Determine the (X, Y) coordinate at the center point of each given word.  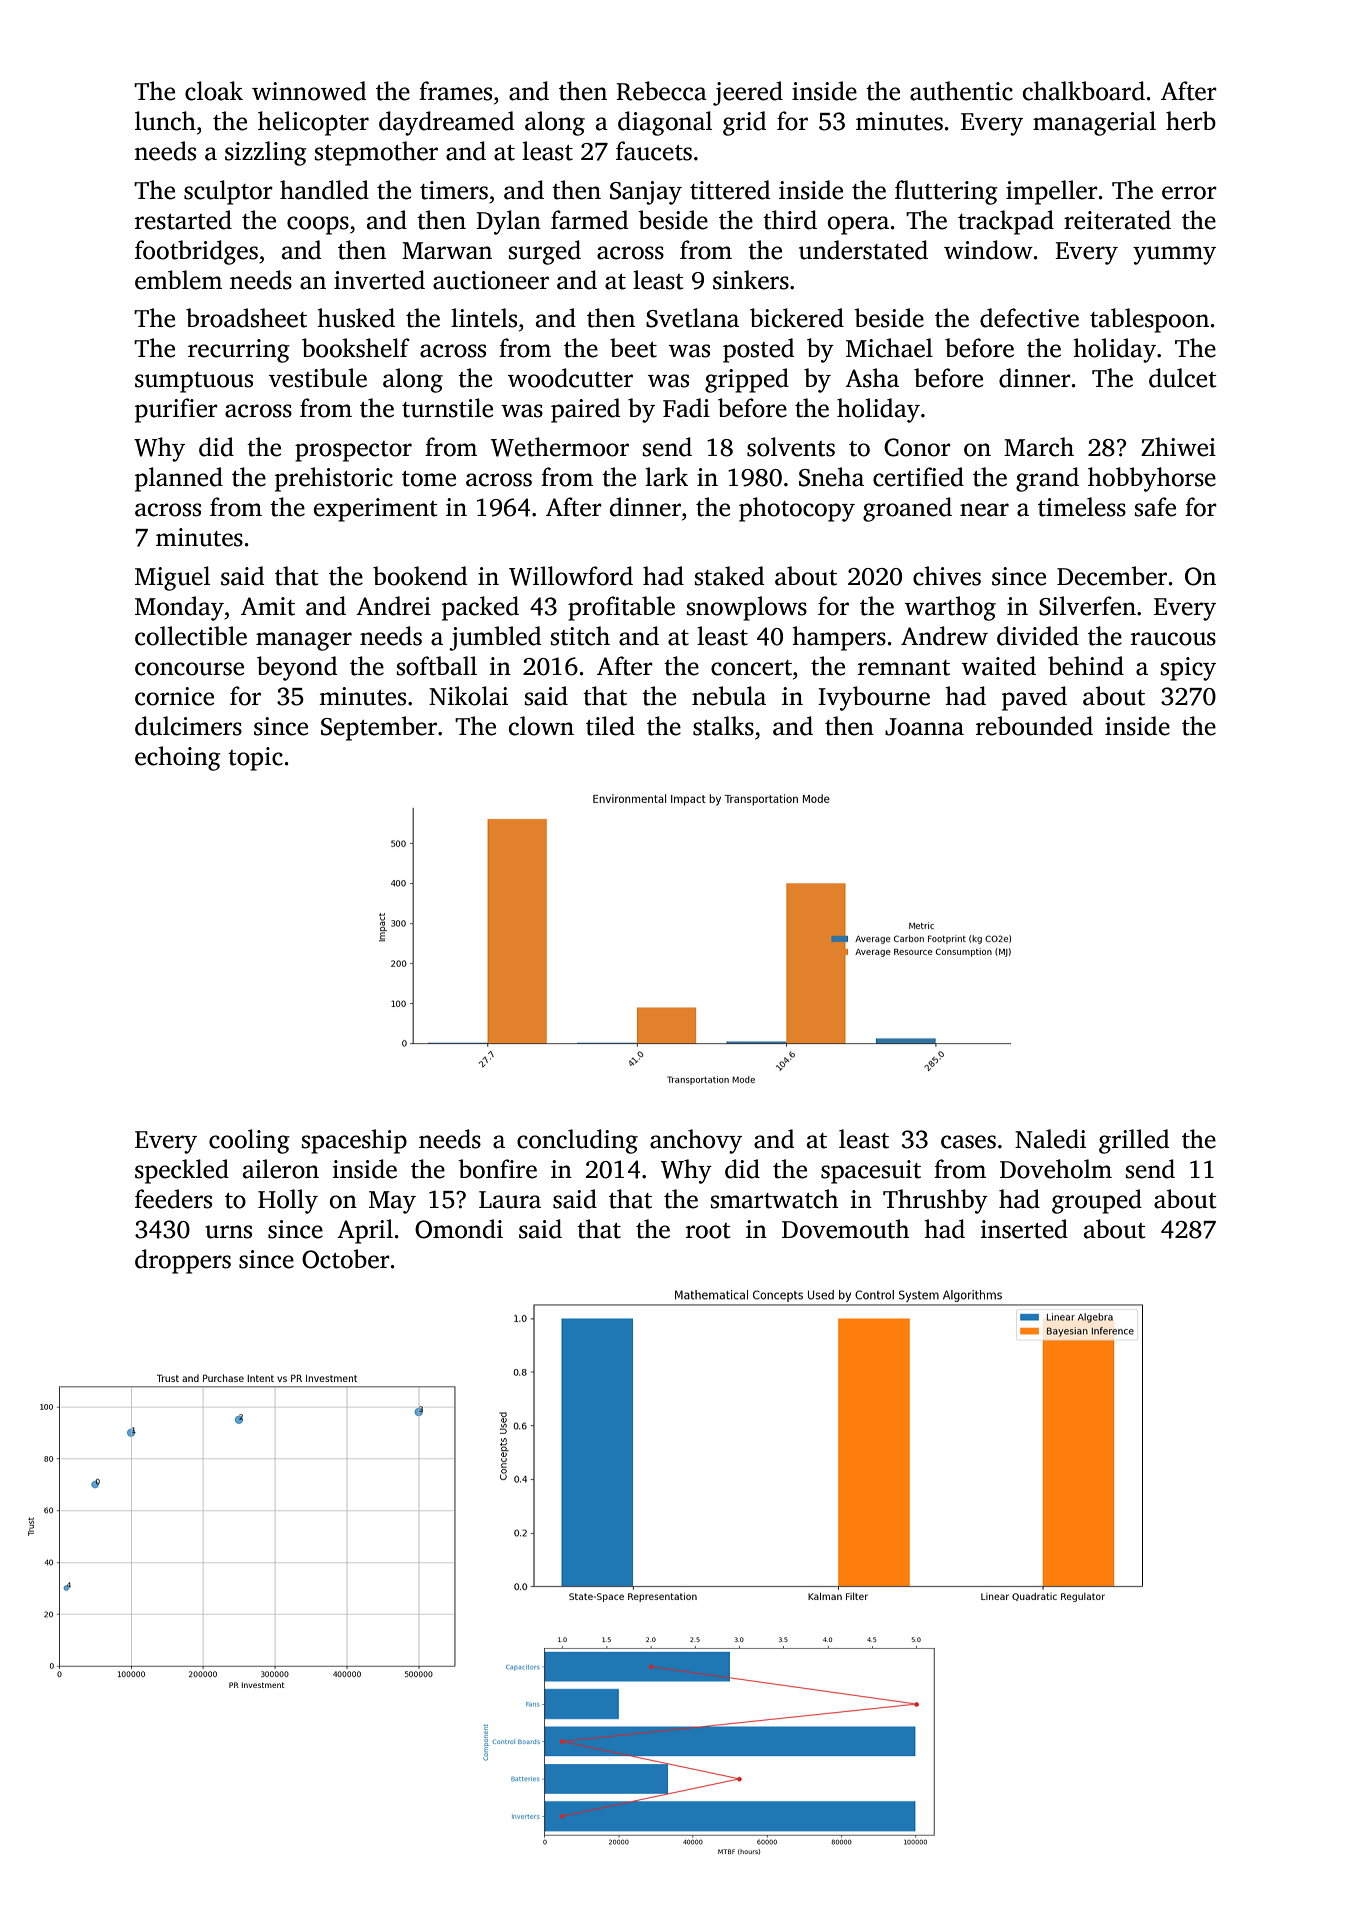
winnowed (309, 91)
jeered (748, 93)
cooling (249, 1141)
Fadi (686, 408)
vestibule (318, 378)
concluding (577, 1141)
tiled (610, 726)
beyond (297, 668)
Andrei (393, 606)
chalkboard (1084, 91)
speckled (182, 1171)
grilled (1134, 1141)
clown (541, 726)
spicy (1188, 669)
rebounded (1034, 726)
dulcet (1182, 378)
